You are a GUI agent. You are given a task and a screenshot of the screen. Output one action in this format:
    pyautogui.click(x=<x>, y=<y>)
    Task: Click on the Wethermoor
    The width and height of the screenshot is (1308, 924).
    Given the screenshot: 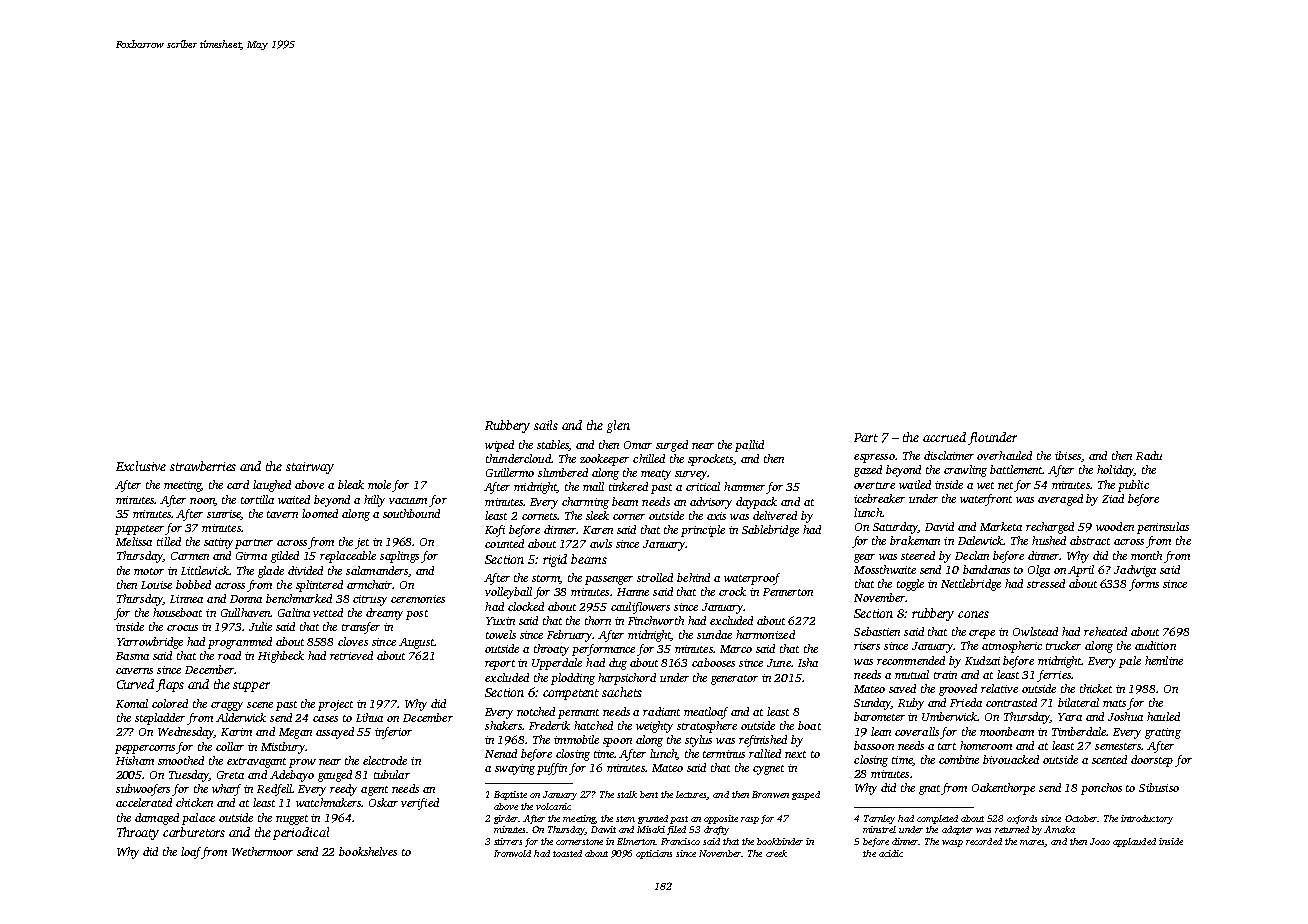 What is the action you would take?
    pyautogui.click(x=262, y=851)
